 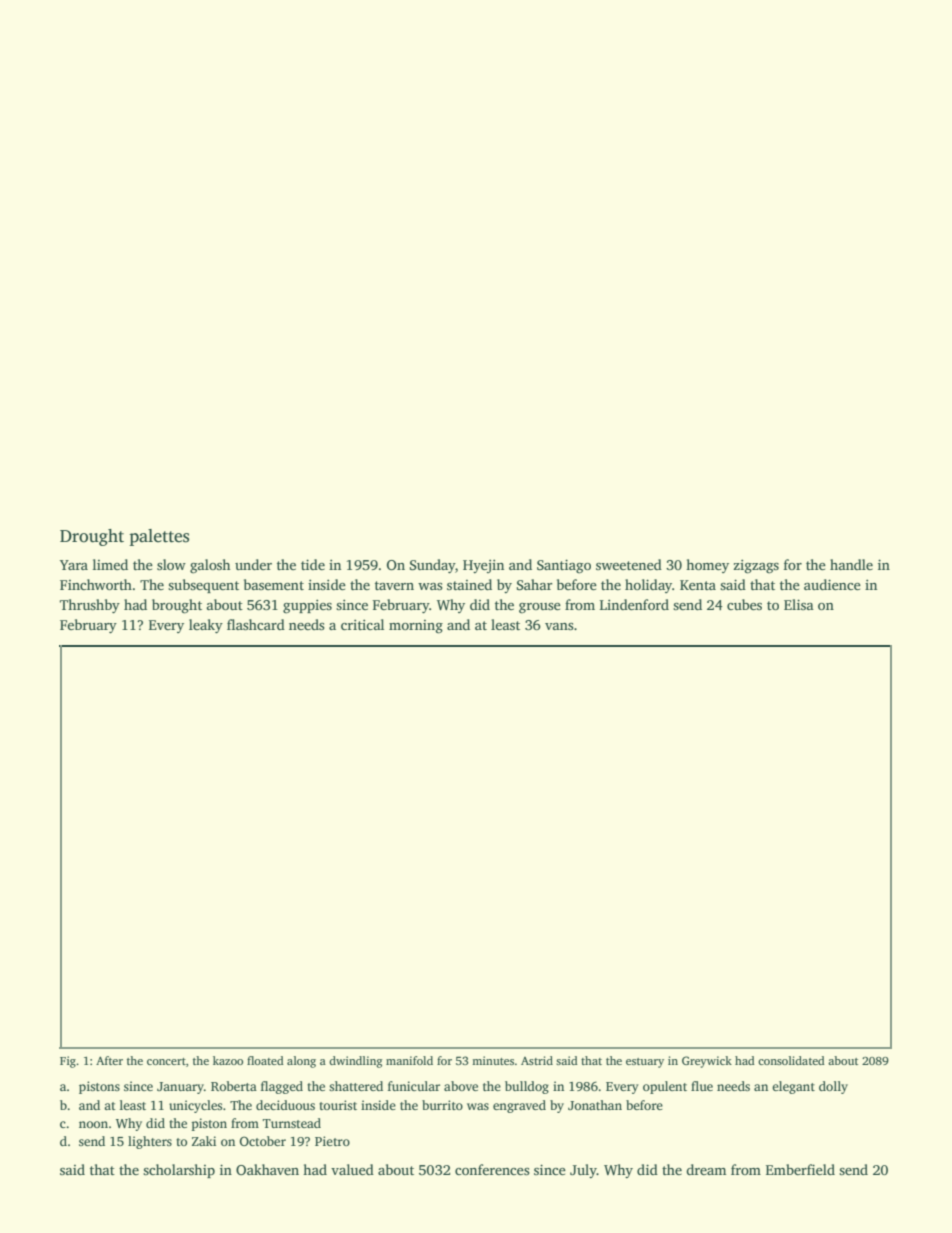 What do you see at coordinates (109, 1060) in the document?
I see `After` at bounding box center [109, 1060].
